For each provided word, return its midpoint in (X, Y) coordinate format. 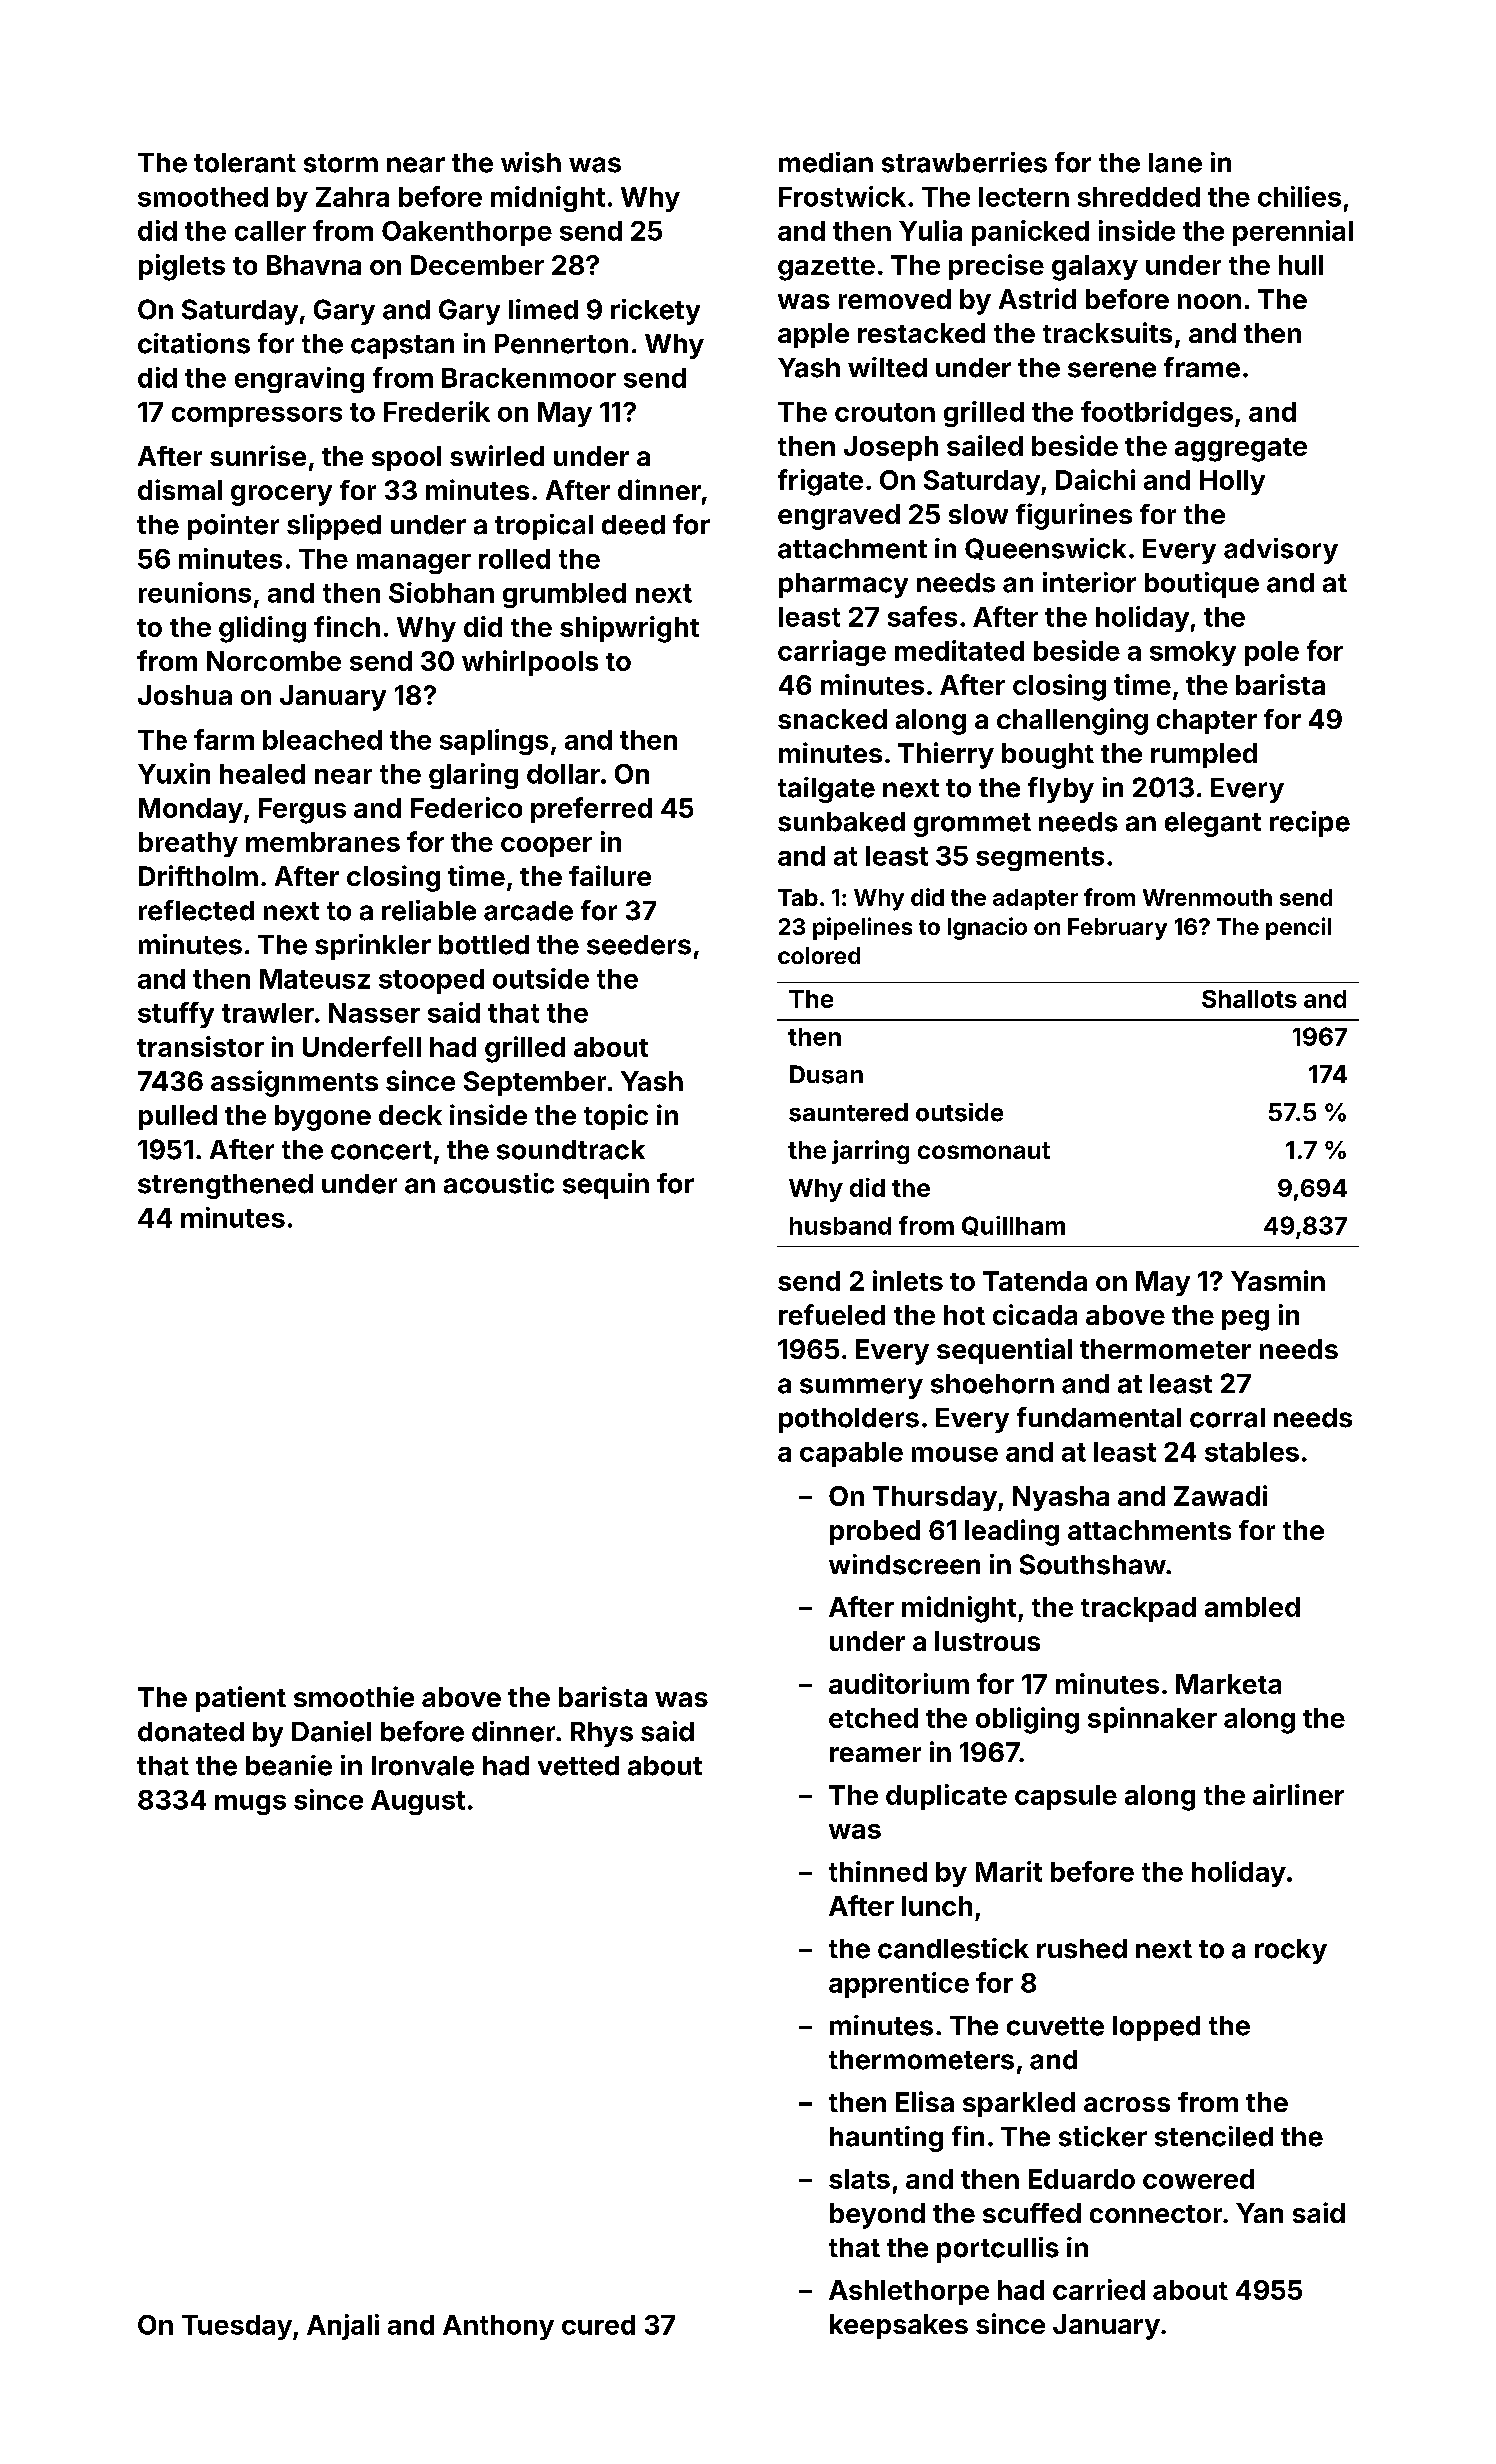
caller (270, 231)
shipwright (629, 629)
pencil (1298, 928)
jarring (870, 1152)
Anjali (343, 2327)
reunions (195, 592)
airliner (1298, 1794)
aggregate (1241, 450)
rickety (655, 312)
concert (381, 1150)
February (1117, 929)
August (418, 1802)
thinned (878, 1871)
